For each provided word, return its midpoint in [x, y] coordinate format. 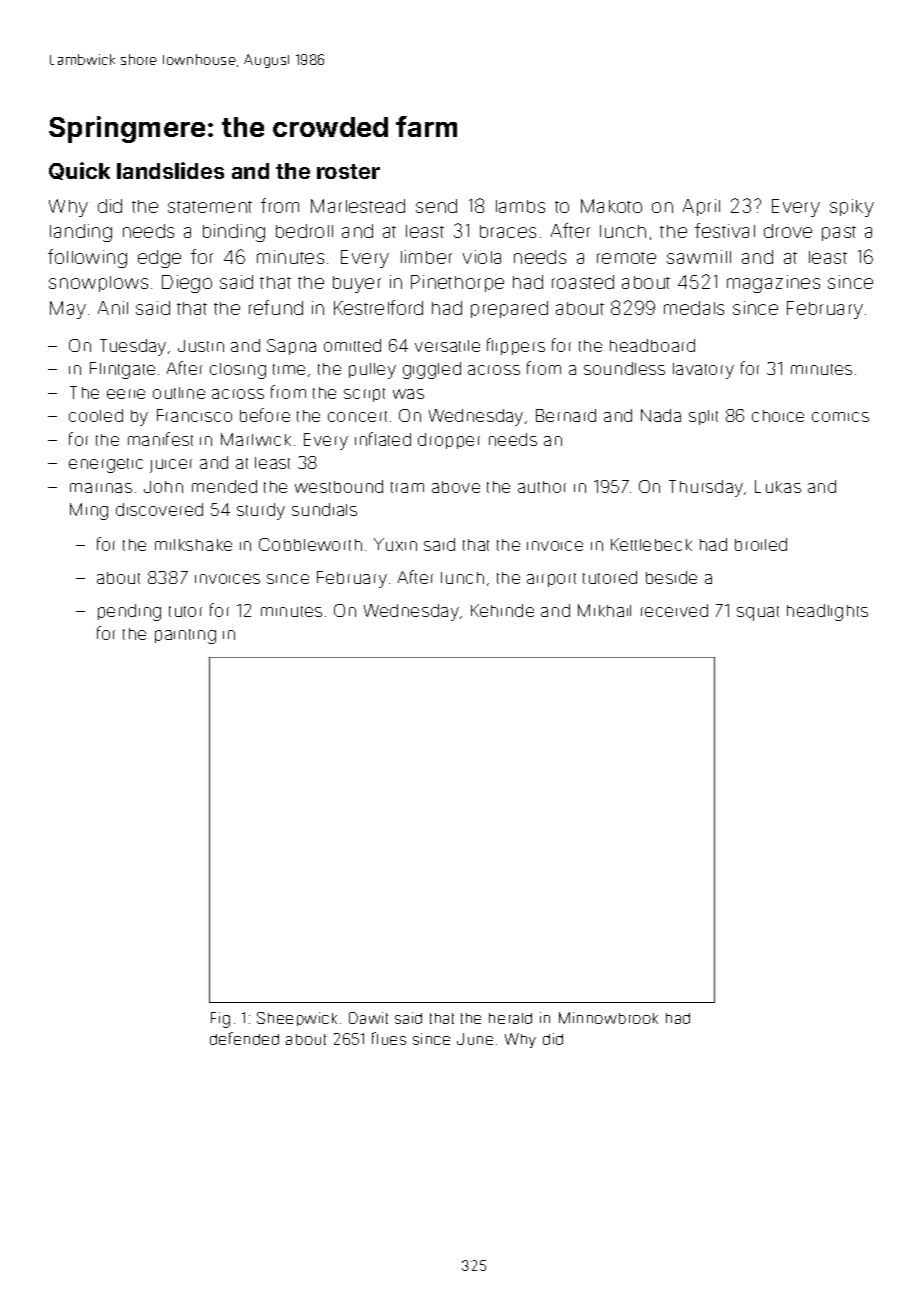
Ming [89, 511]
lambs [520, 206]
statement [210, 207]
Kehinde [502, 610]
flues [389, 1038]
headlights [827, 612]
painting [185, 636]
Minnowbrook [608, 1018]
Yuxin [395, 544]
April [701, 207]
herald [510, 1018]
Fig [220, 1020]
